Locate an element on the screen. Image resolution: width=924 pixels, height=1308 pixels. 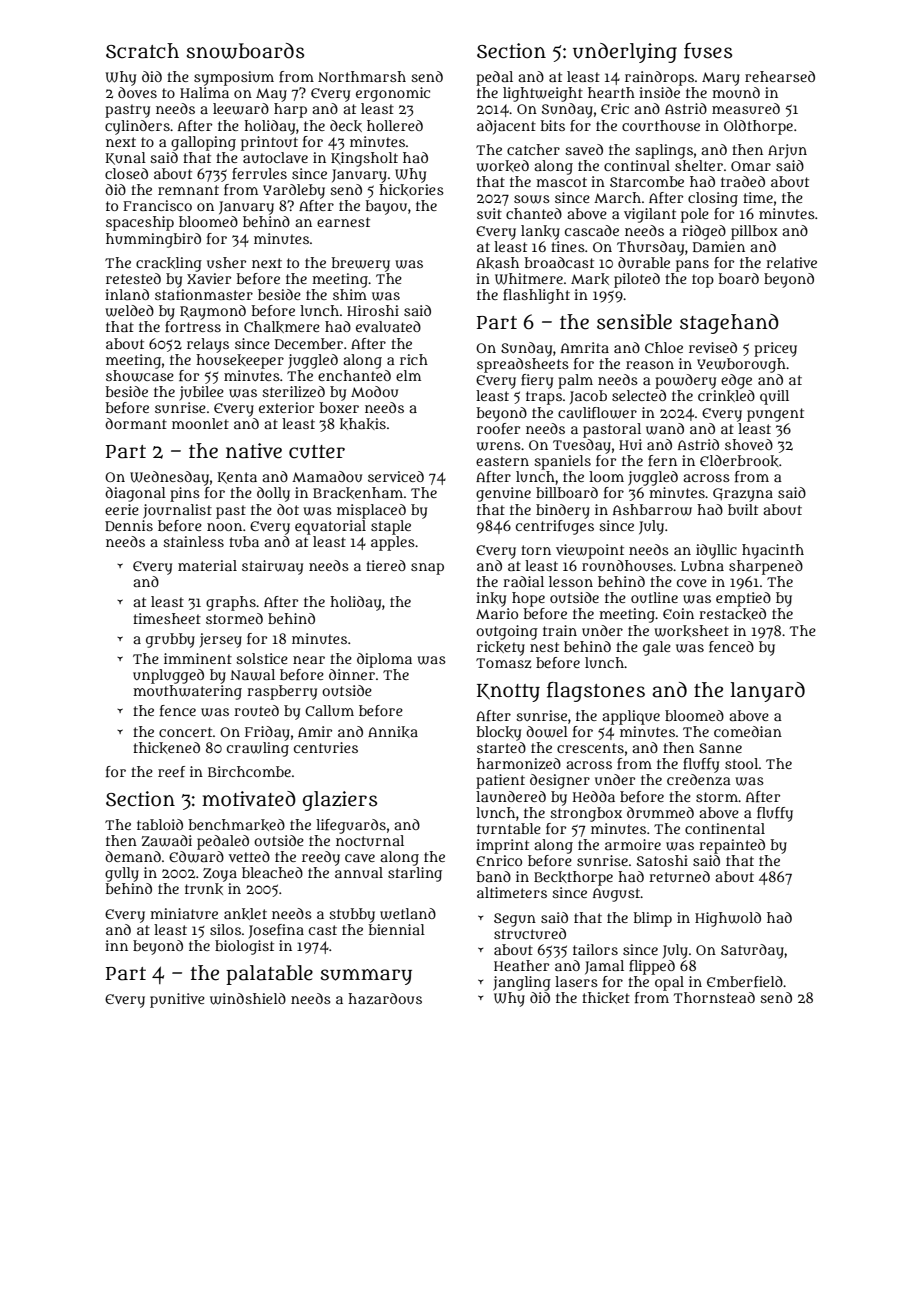
lightweight is located at coordinates (543, 94).
